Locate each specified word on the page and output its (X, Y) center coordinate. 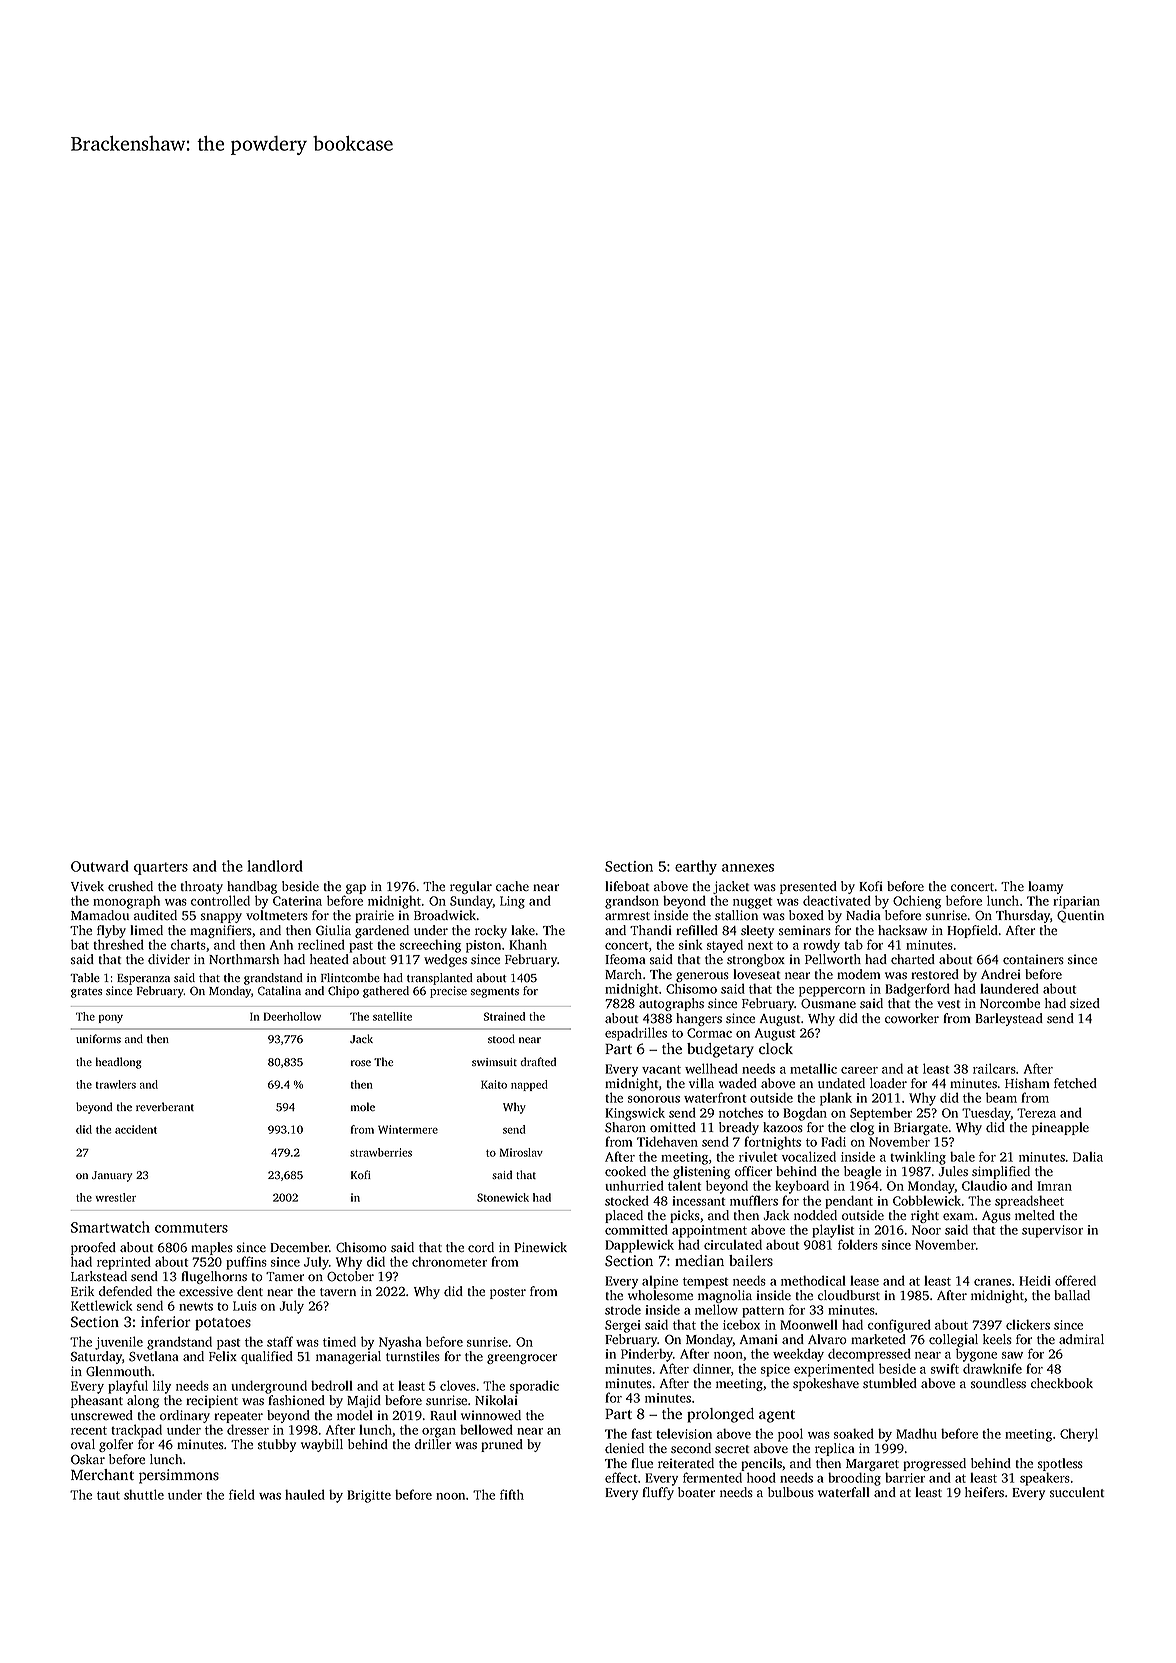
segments (495, 993)
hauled (305, 1494)
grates (86, 993)
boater (696, 1492)
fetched (1075, 1083)
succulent (1077, 1492)
